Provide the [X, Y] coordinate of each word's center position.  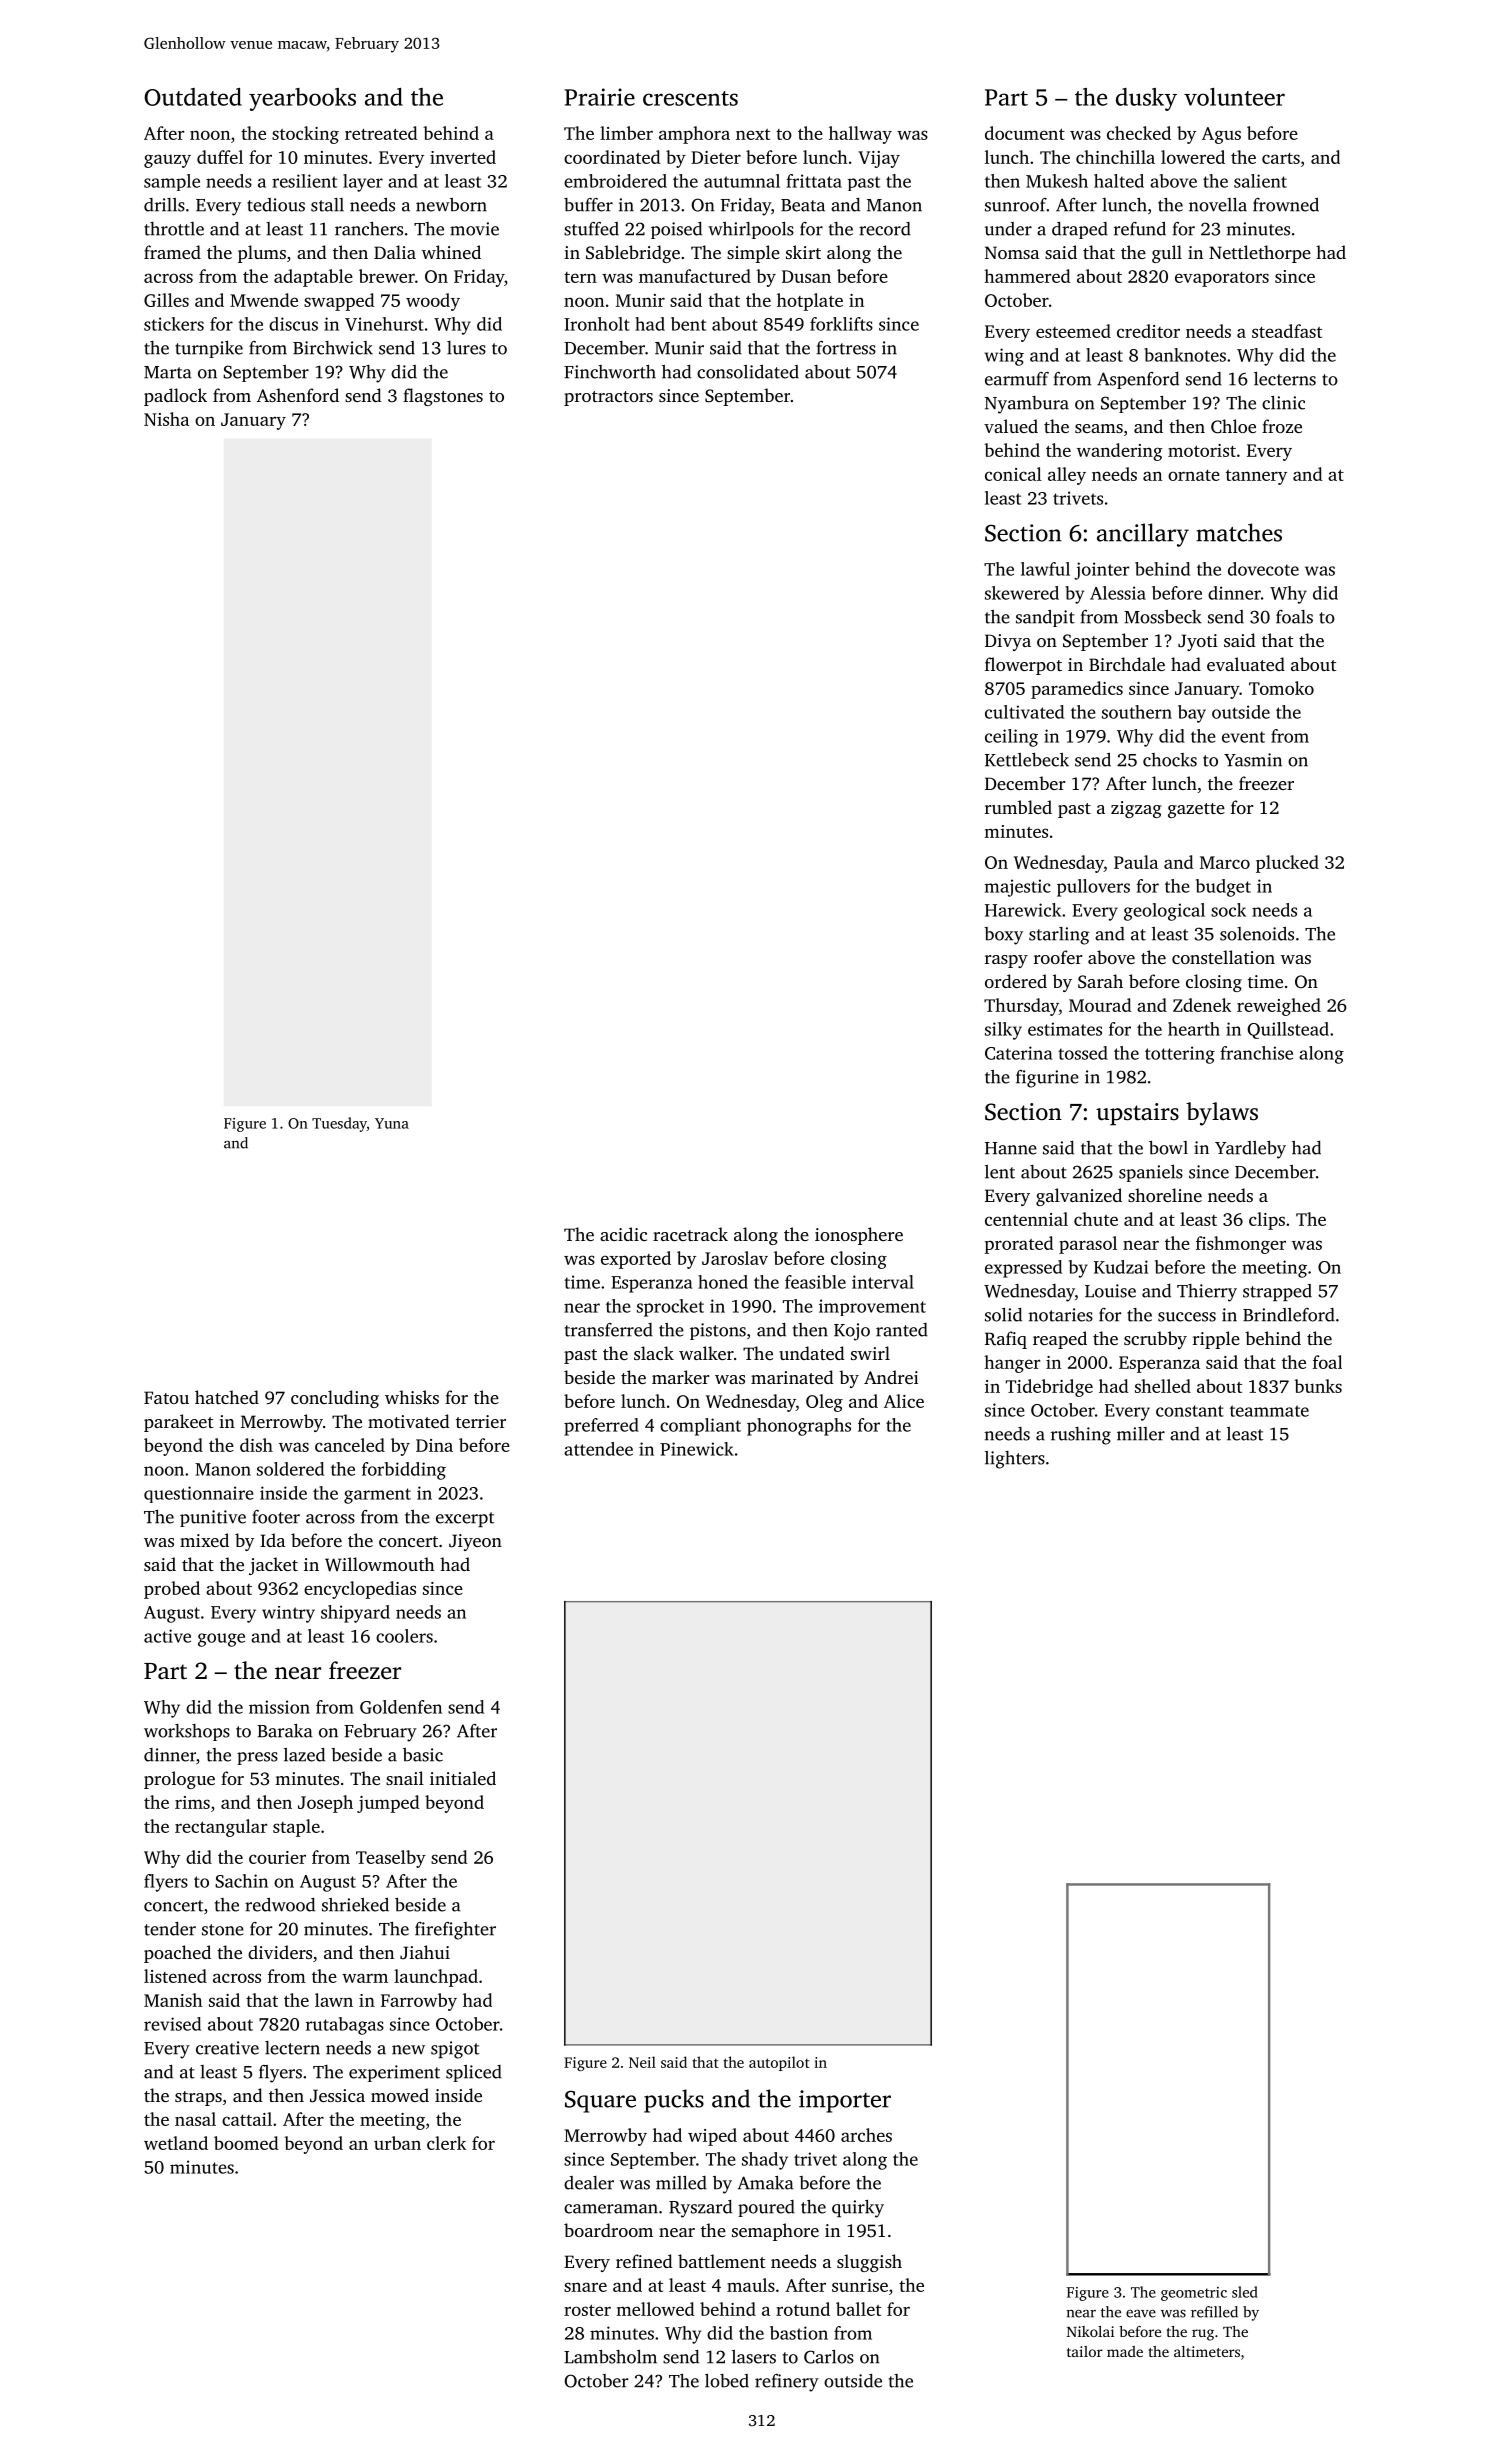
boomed [246, 2143]
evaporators [1222, 279]
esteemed [1073, 331]
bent [688, 324]
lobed [727, 2381]
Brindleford [1289, 1315]
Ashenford [298, 395]
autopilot [779, 2063]
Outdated [193, 97]
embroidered [615, 181]
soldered [290, 1469]
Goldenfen [401, 1707]
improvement [872, 1307]
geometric [1194, 2294]
